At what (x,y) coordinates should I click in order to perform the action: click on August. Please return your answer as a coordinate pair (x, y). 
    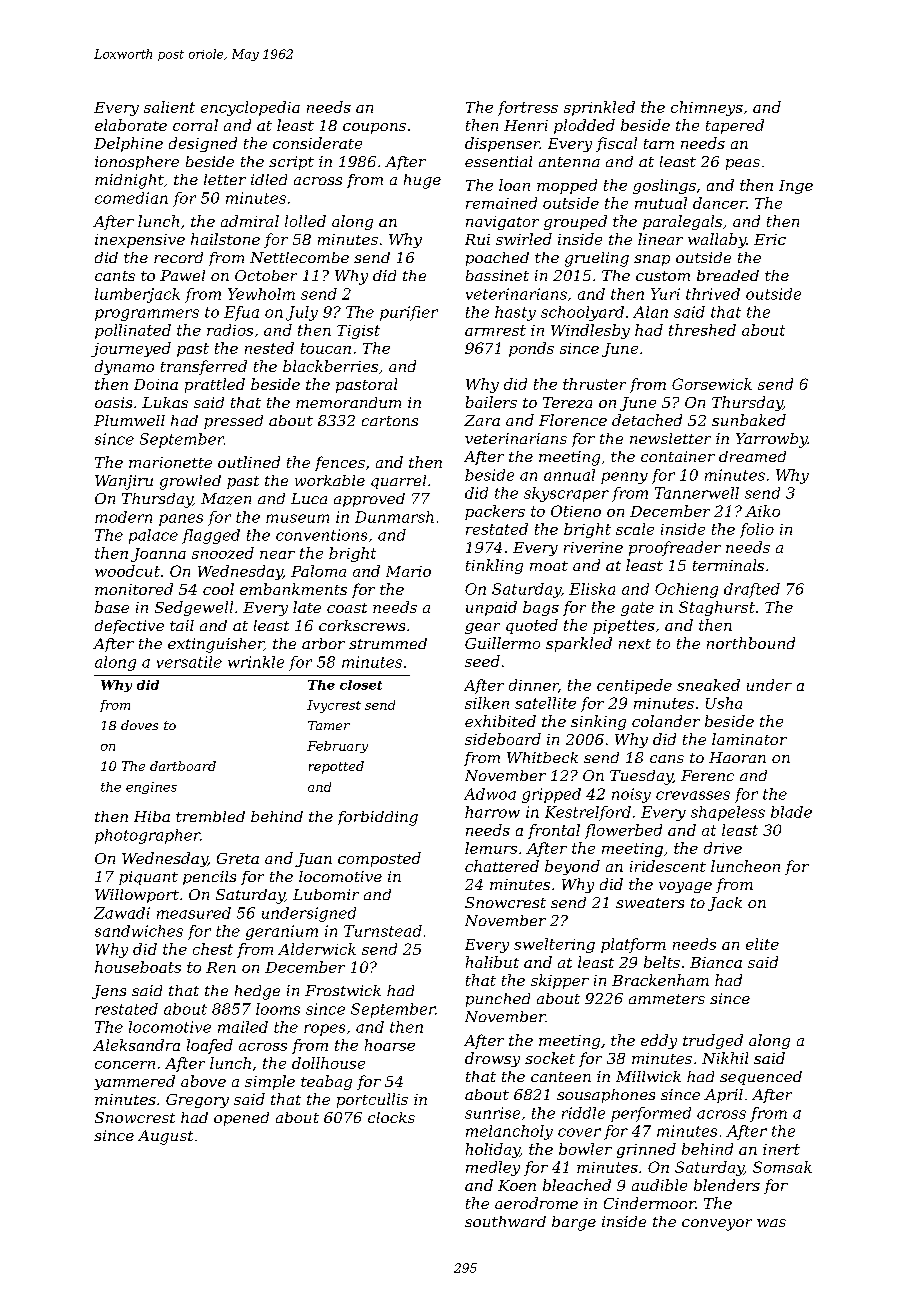
    Looking at the image, I should click on (165, 1137).
